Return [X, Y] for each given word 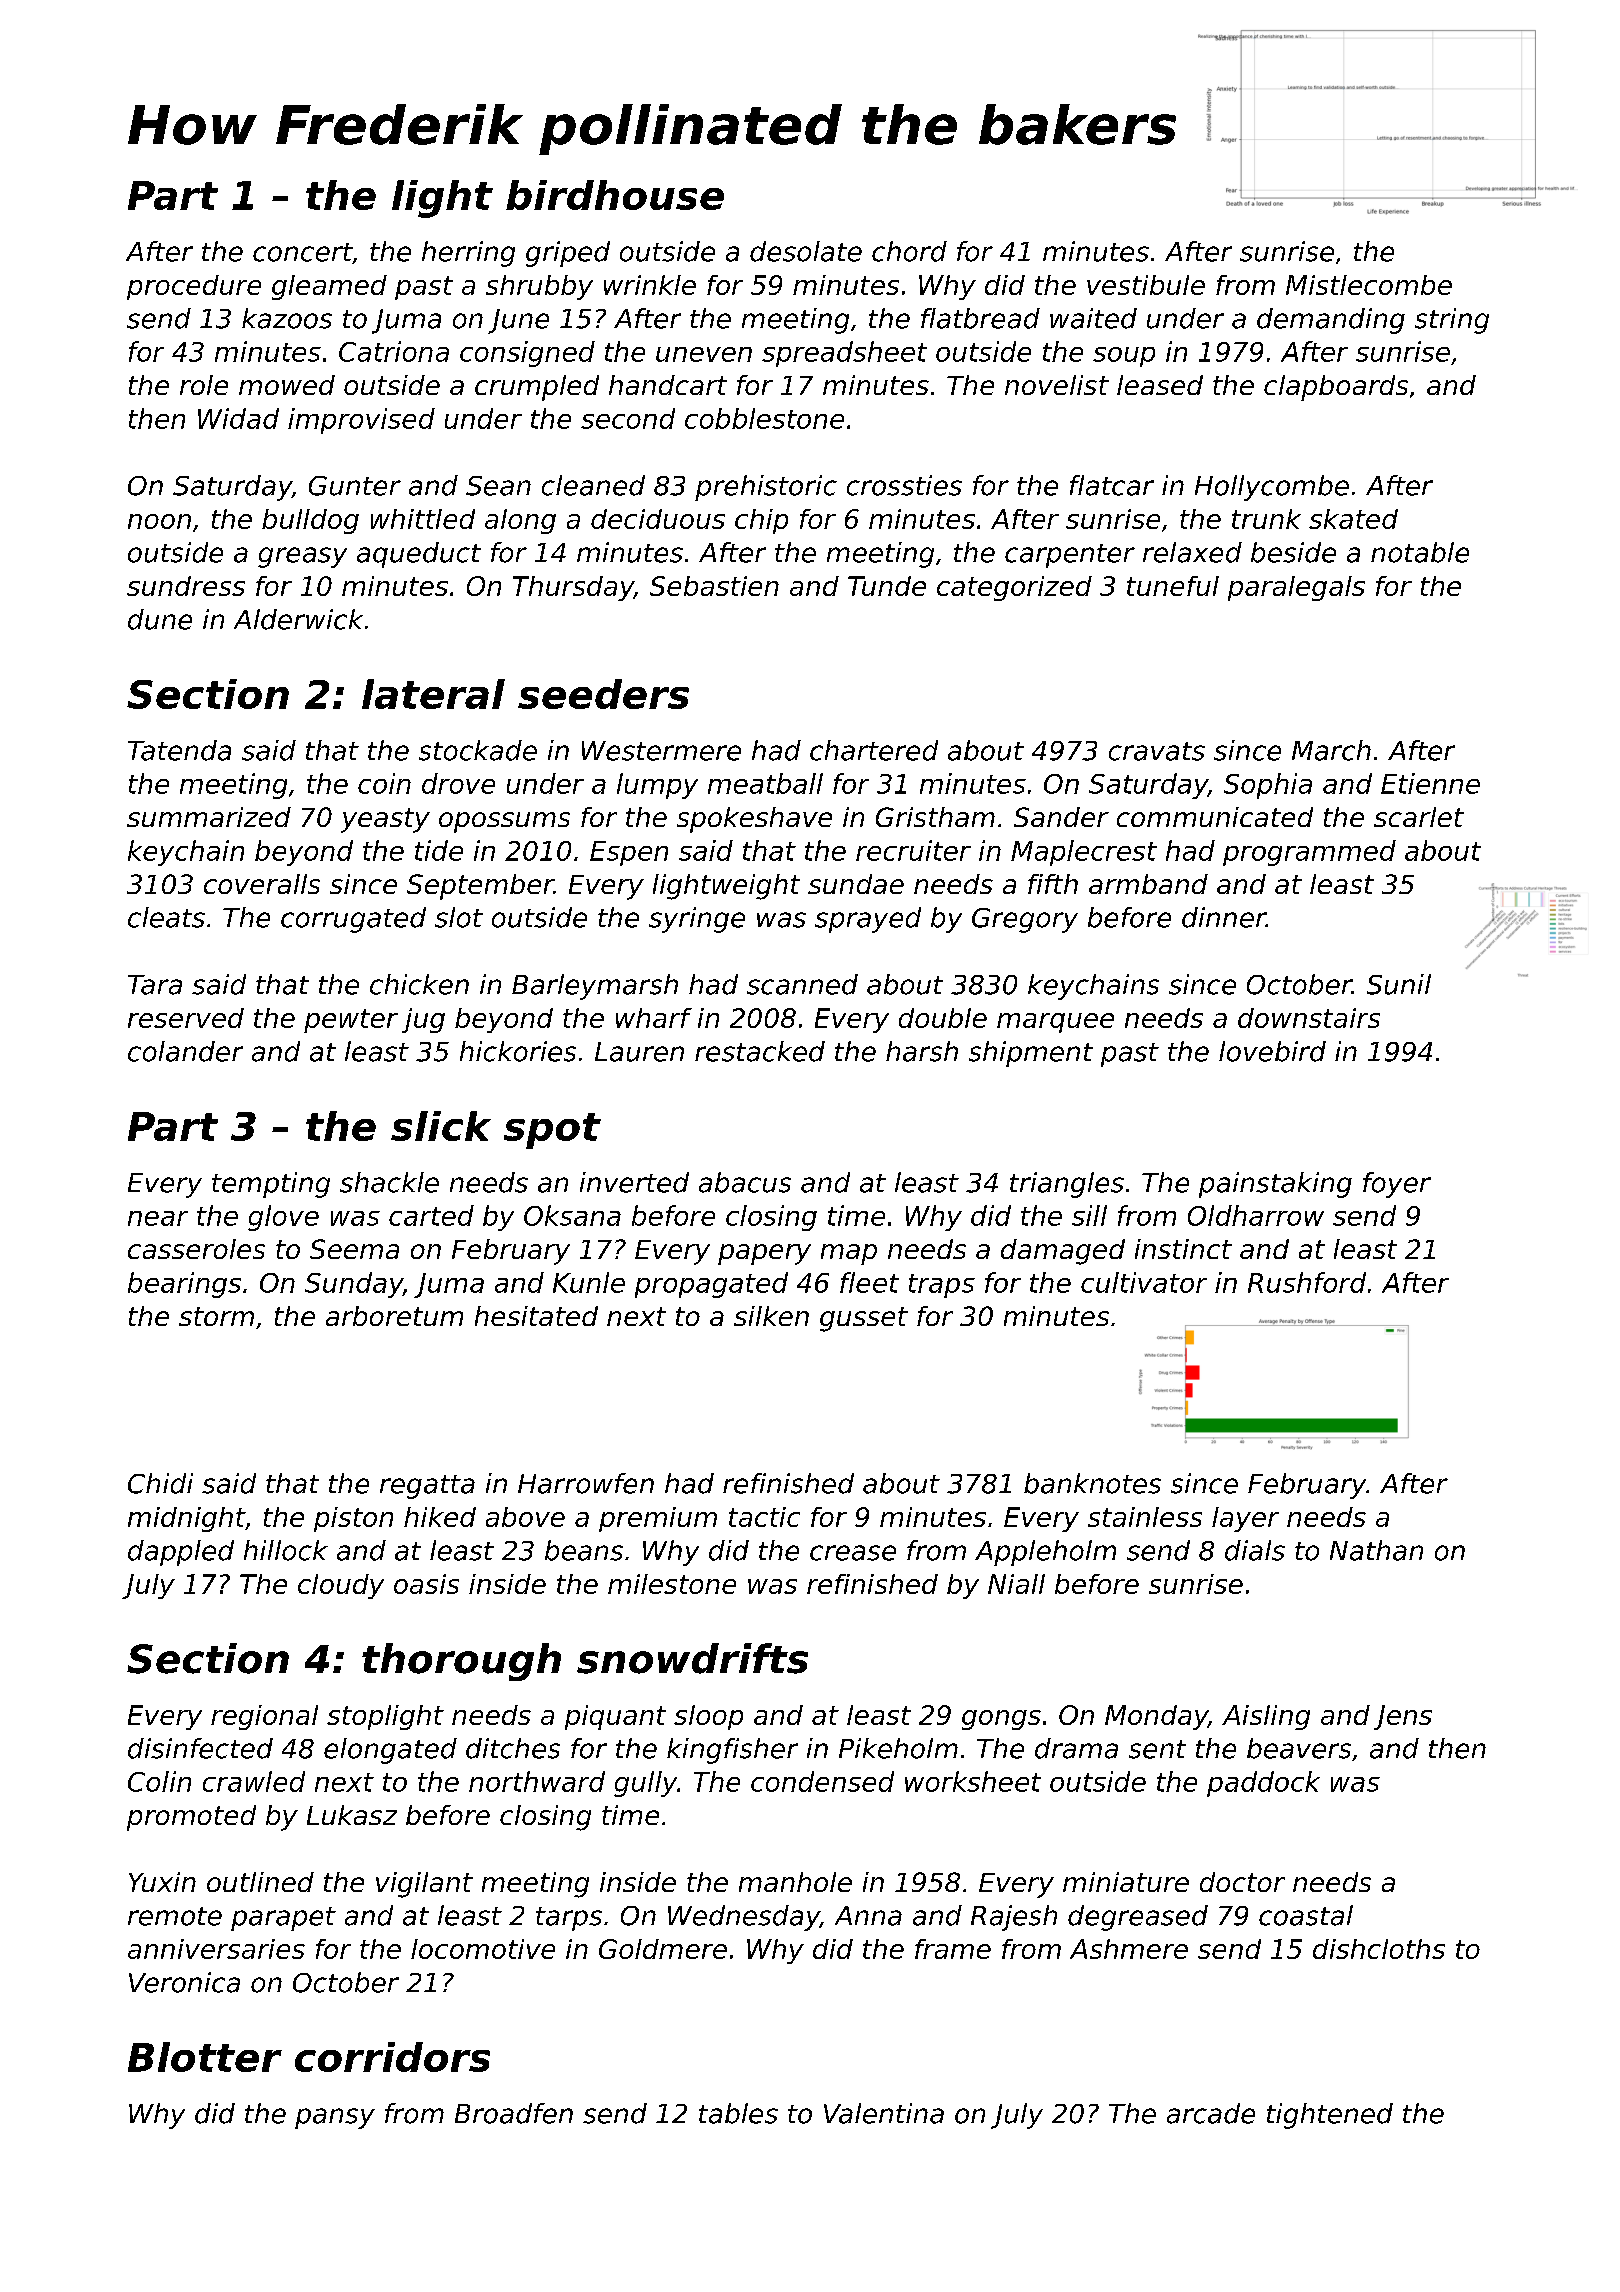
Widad [238, 418]
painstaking [1275, 1185]
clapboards [1336, 388]
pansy [335, 2118]
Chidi [160, 1483]
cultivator [1144, 1282]
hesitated [536, 1316]
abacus [745, 1182]
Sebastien [714, 586]
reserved [186, 1018]
